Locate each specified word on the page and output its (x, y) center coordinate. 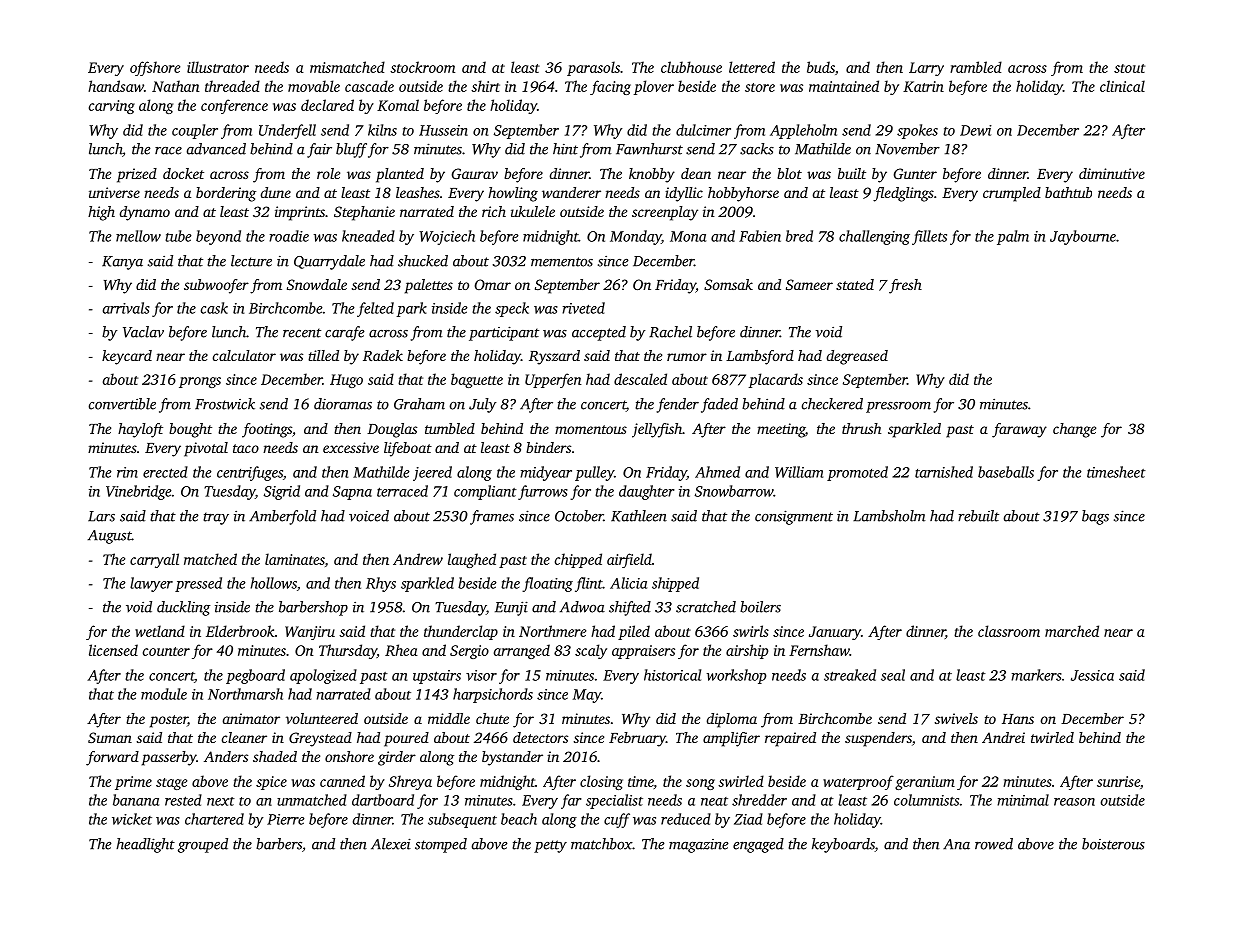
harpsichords (493, 695)
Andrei (1003, 737)
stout (1129, 68)
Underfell (287, 131)
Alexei (391, 844)
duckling (184, 608)
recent (302, 333)
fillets (929, 237)
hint (565, 149)
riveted (583, 308)
